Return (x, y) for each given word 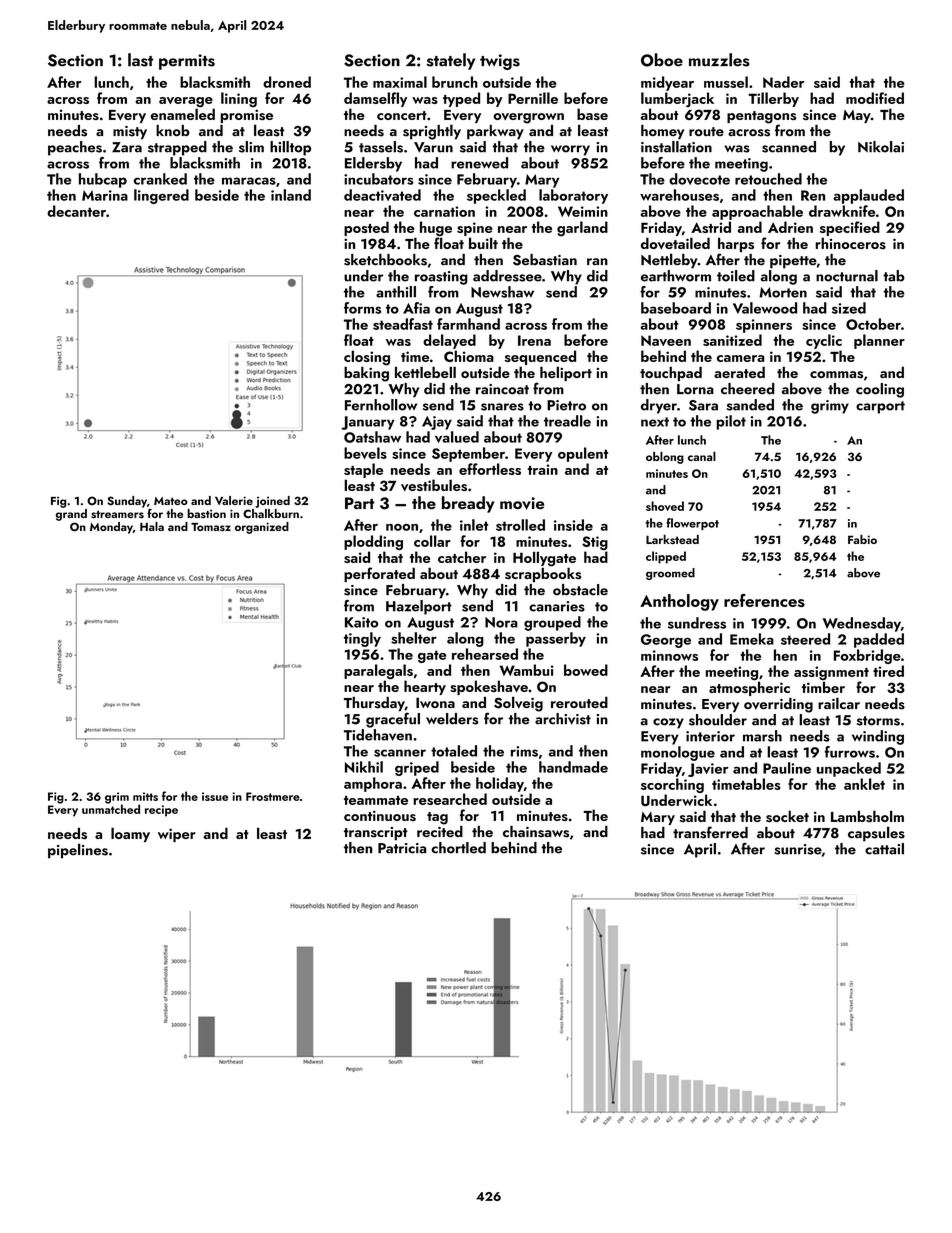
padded (879, 640)
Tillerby (773, 99)
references (764, 600)
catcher (462, 557)
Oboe (662, 60)
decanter (76, 211)
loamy (130, 834)
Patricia (402, 848)
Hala (152, 526)
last (140, 60)
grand (71, 515)
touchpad (671, 373)
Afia (416, 308)
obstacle (580, 590)
